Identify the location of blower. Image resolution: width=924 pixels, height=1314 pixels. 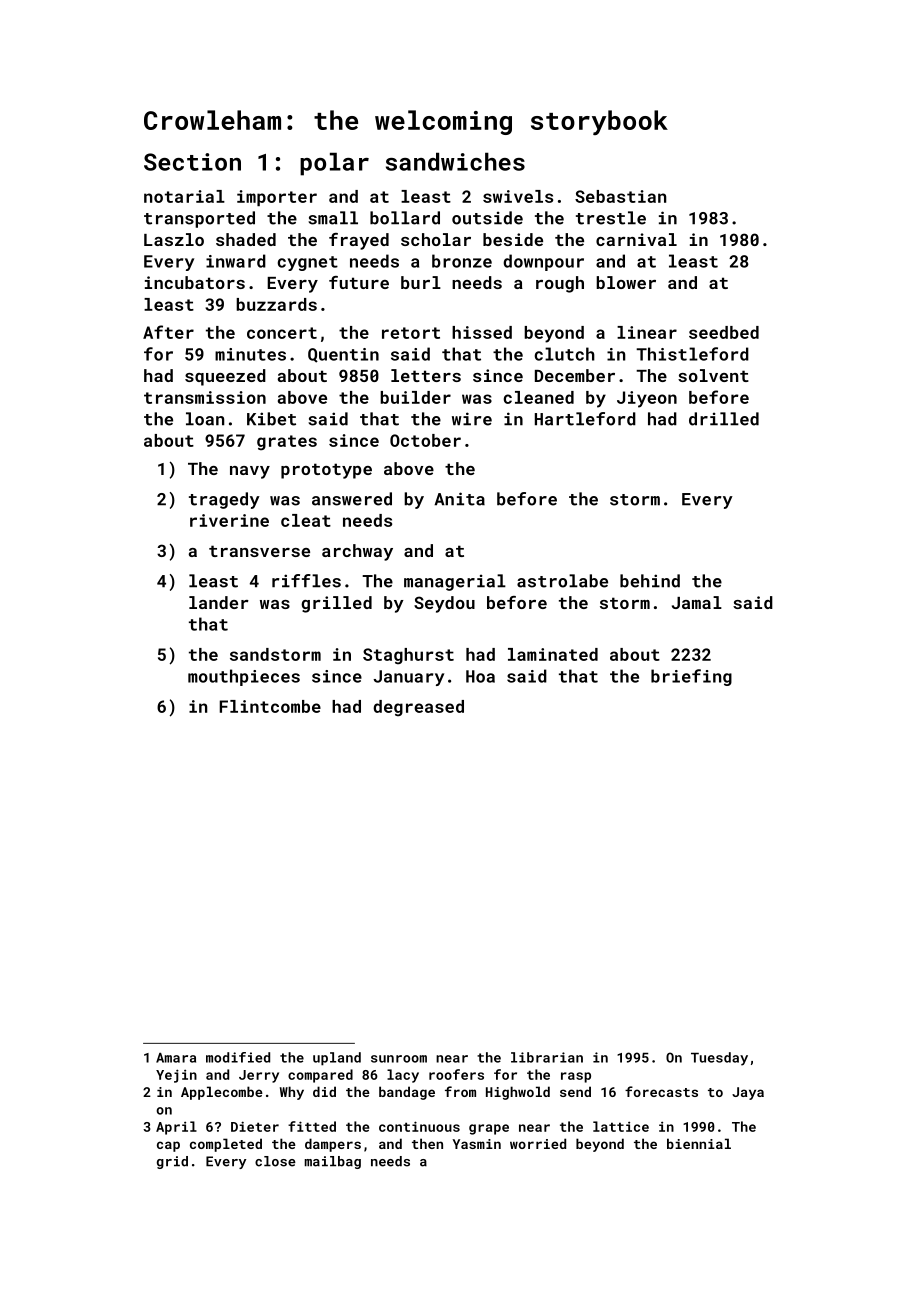
(626, 282).
